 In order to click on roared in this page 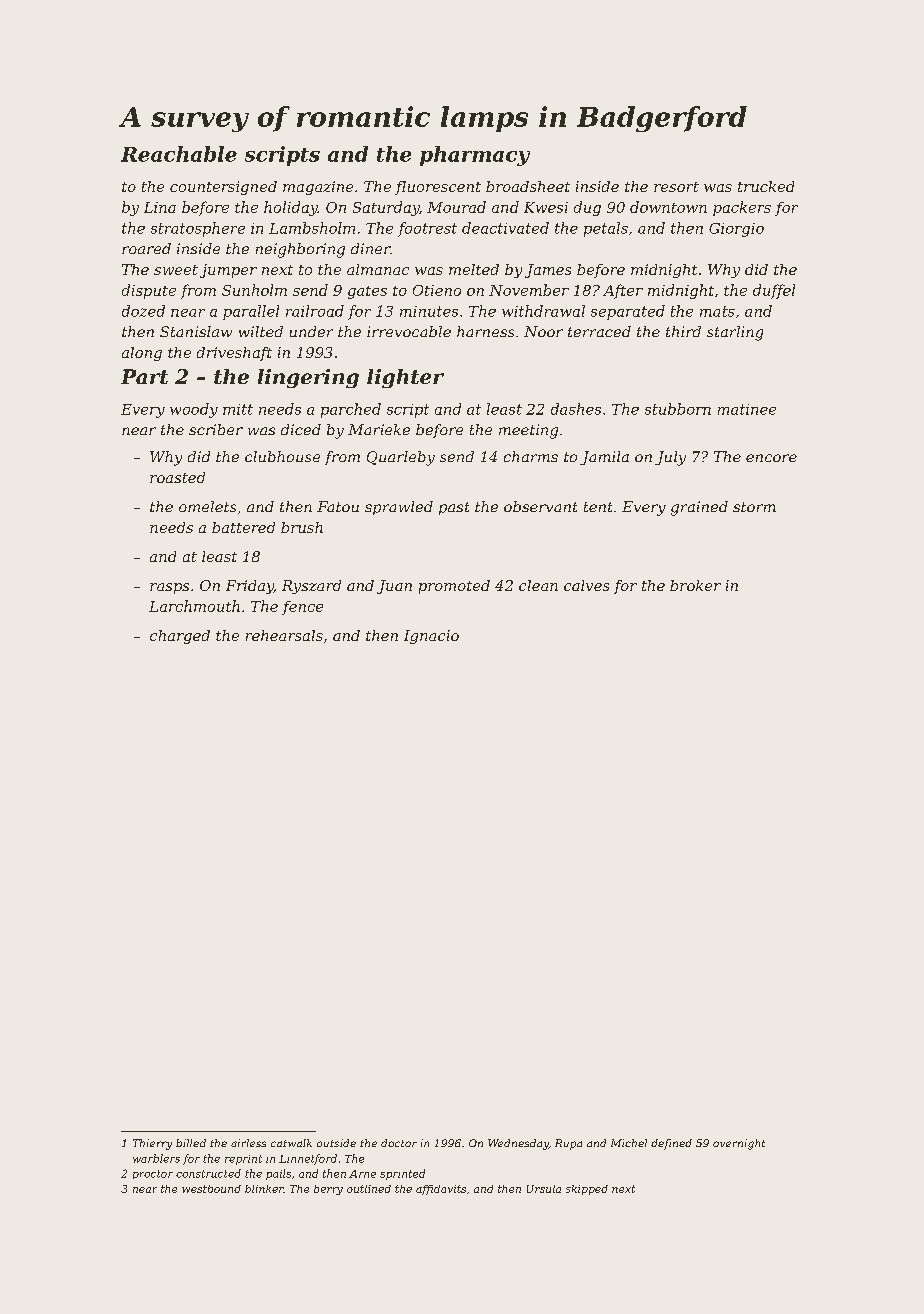, I will do `click(146, 248)`.
